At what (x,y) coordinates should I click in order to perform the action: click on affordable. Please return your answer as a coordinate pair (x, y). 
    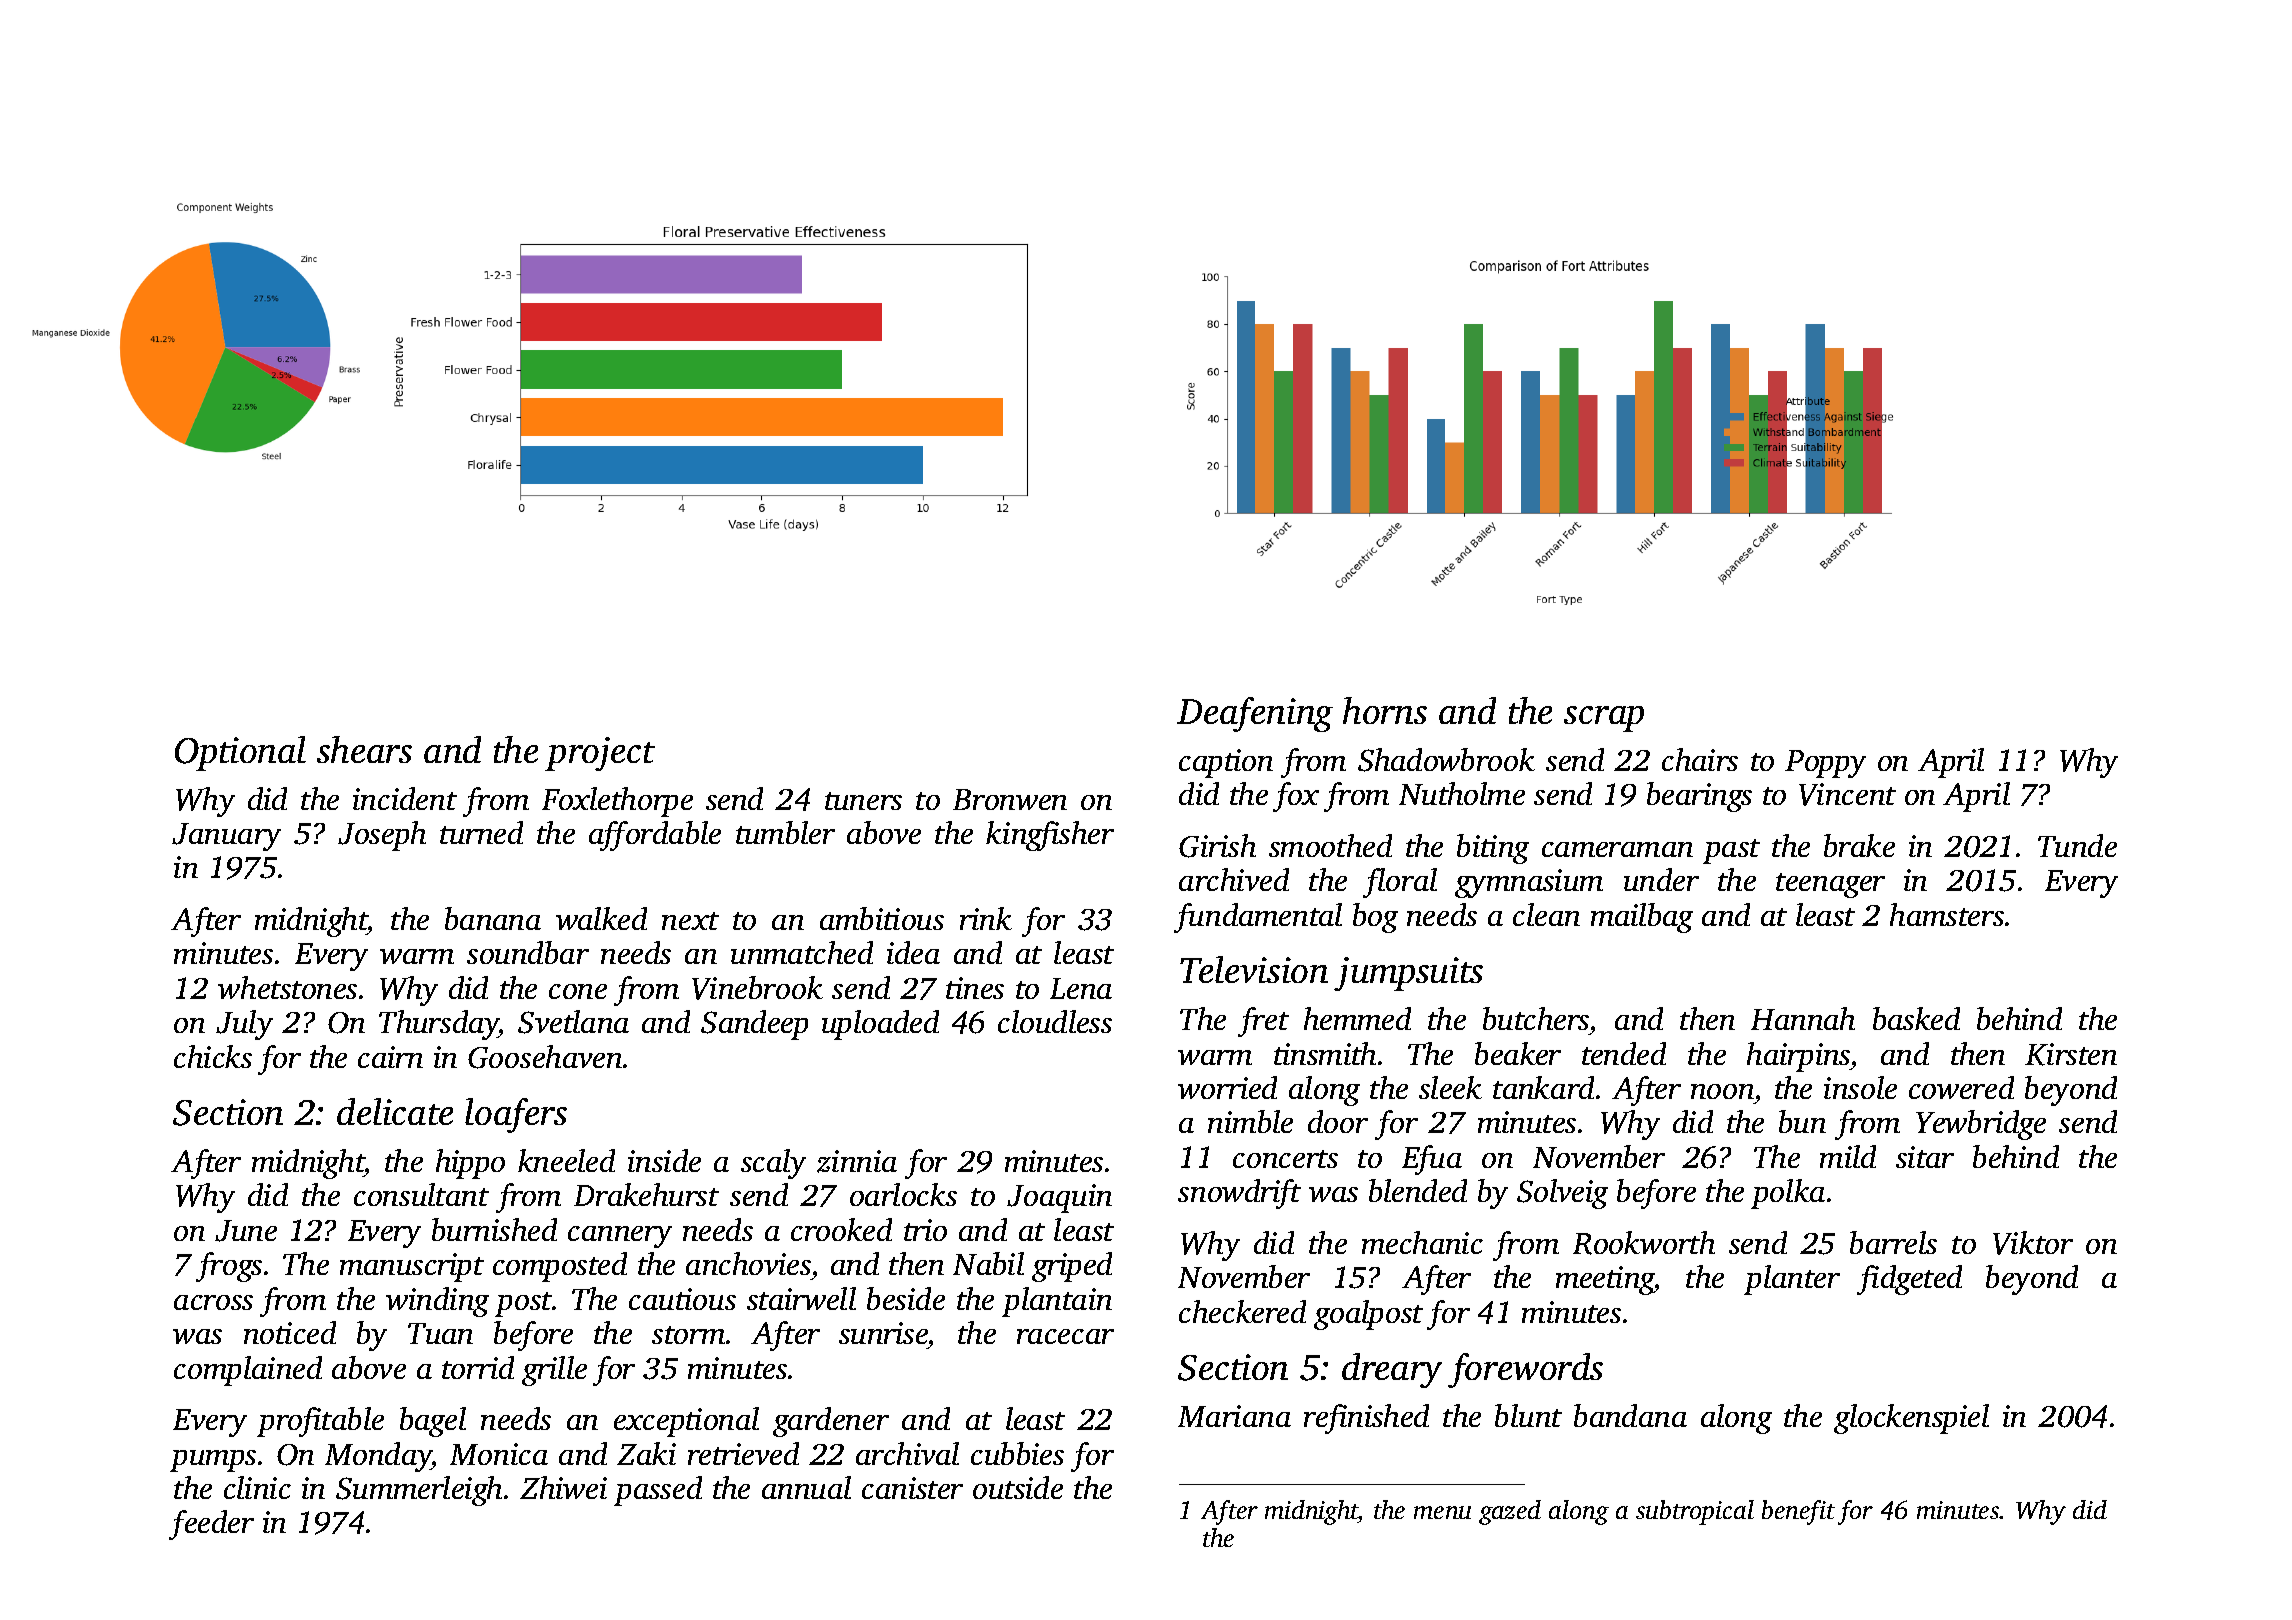
    Looking at the image, I should click on (655, 836).
